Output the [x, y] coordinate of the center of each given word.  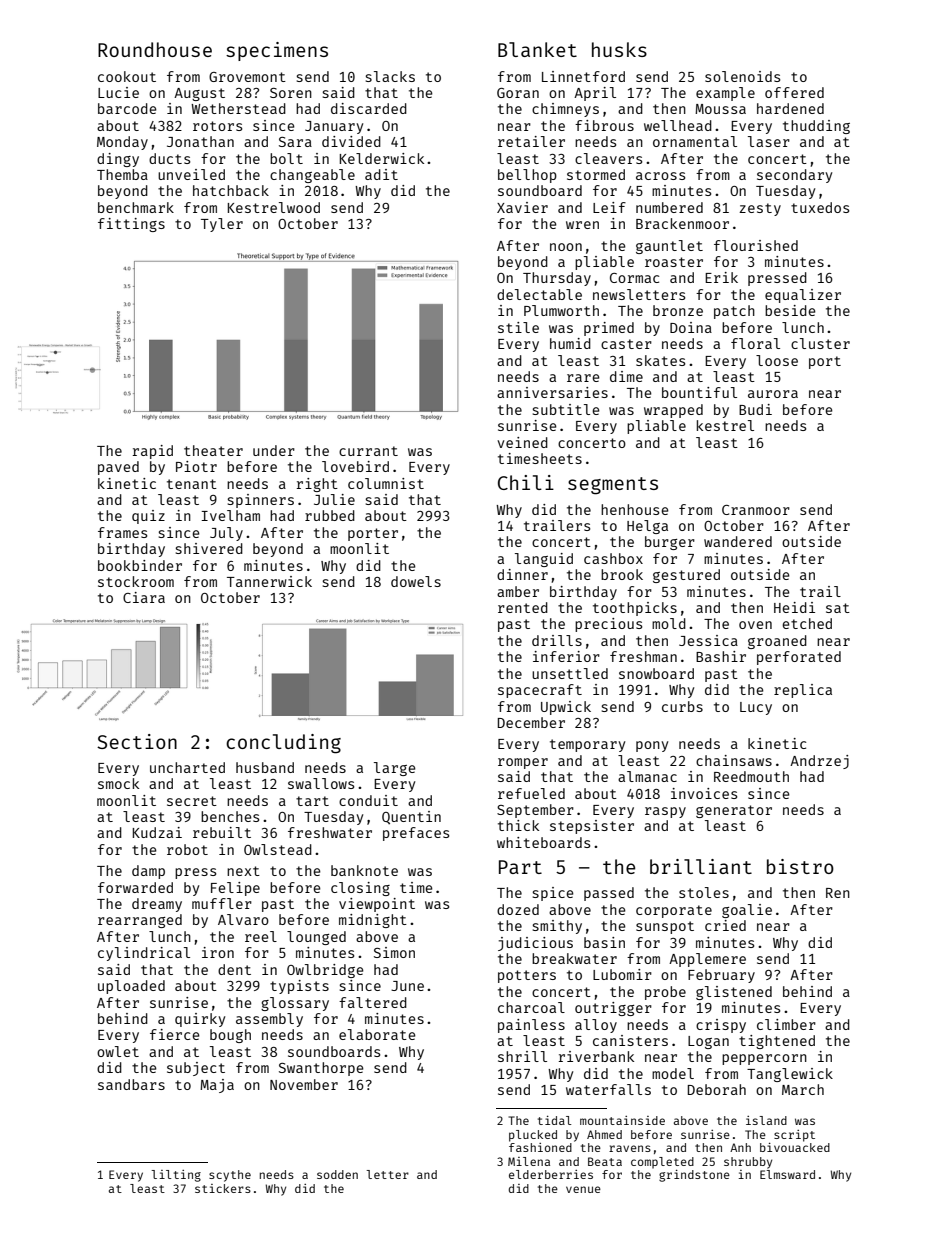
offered [794, 92]
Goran [518, 93]
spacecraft [540, 691]
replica [803, 691]
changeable [312, 176]
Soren [291, 93]
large [395, 769]
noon [566, 247]
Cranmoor [756, 510]
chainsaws [734, 760]
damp [148, 872]
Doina [691, 327]
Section [137, 741]
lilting [176, 1176]
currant [368, 451]
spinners [261, 501]
